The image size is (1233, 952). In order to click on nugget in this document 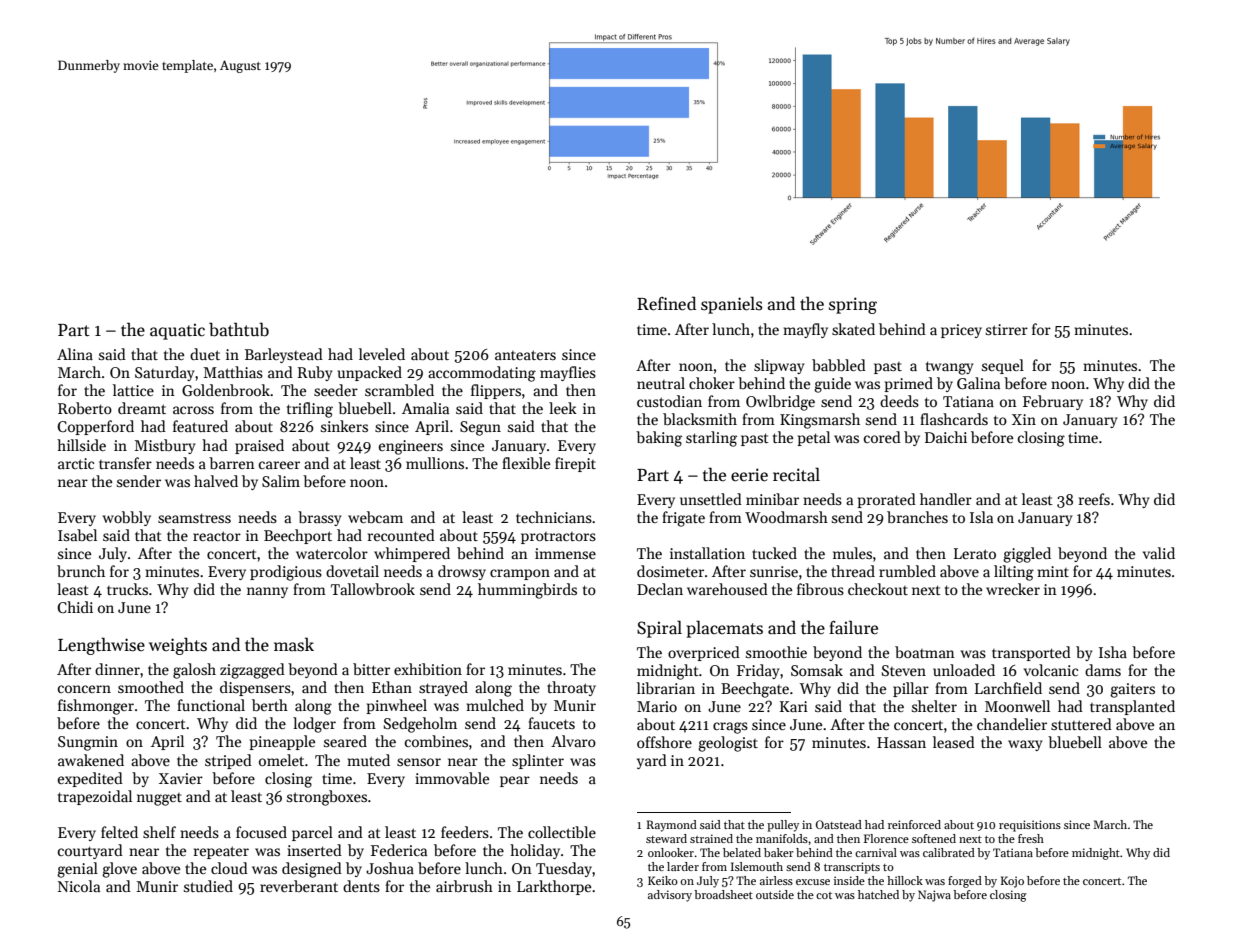, I will do `click(159, 799)`.
